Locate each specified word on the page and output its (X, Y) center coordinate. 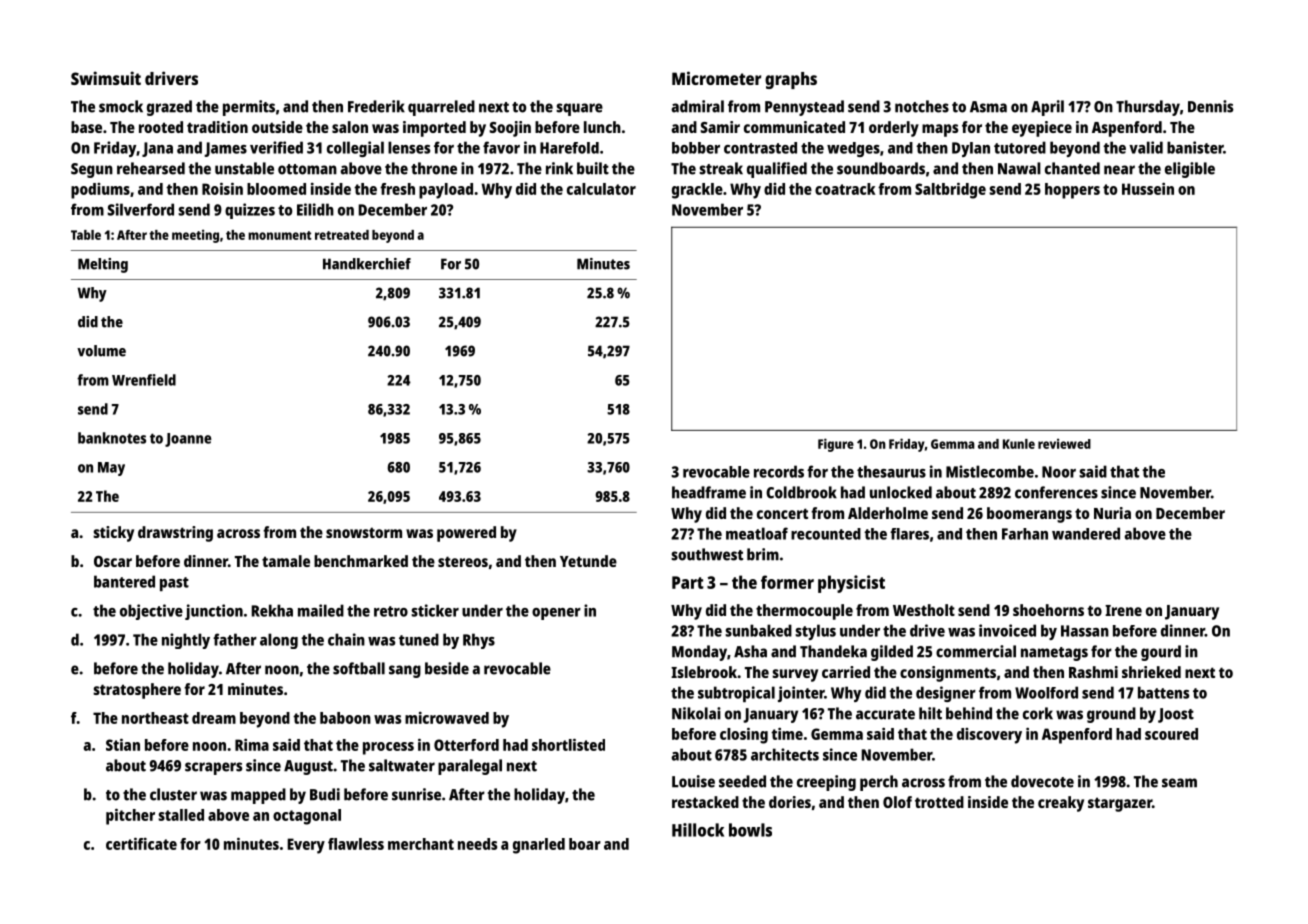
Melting (103, 265)
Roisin (222, 188)
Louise (693, 781)
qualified (777, 170)
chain (346, 639)
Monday (699, 653)
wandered (1086, 533)
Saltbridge (950, 190)
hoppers (1072, 191)
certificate (141, 843)
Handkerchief (367, 264)
